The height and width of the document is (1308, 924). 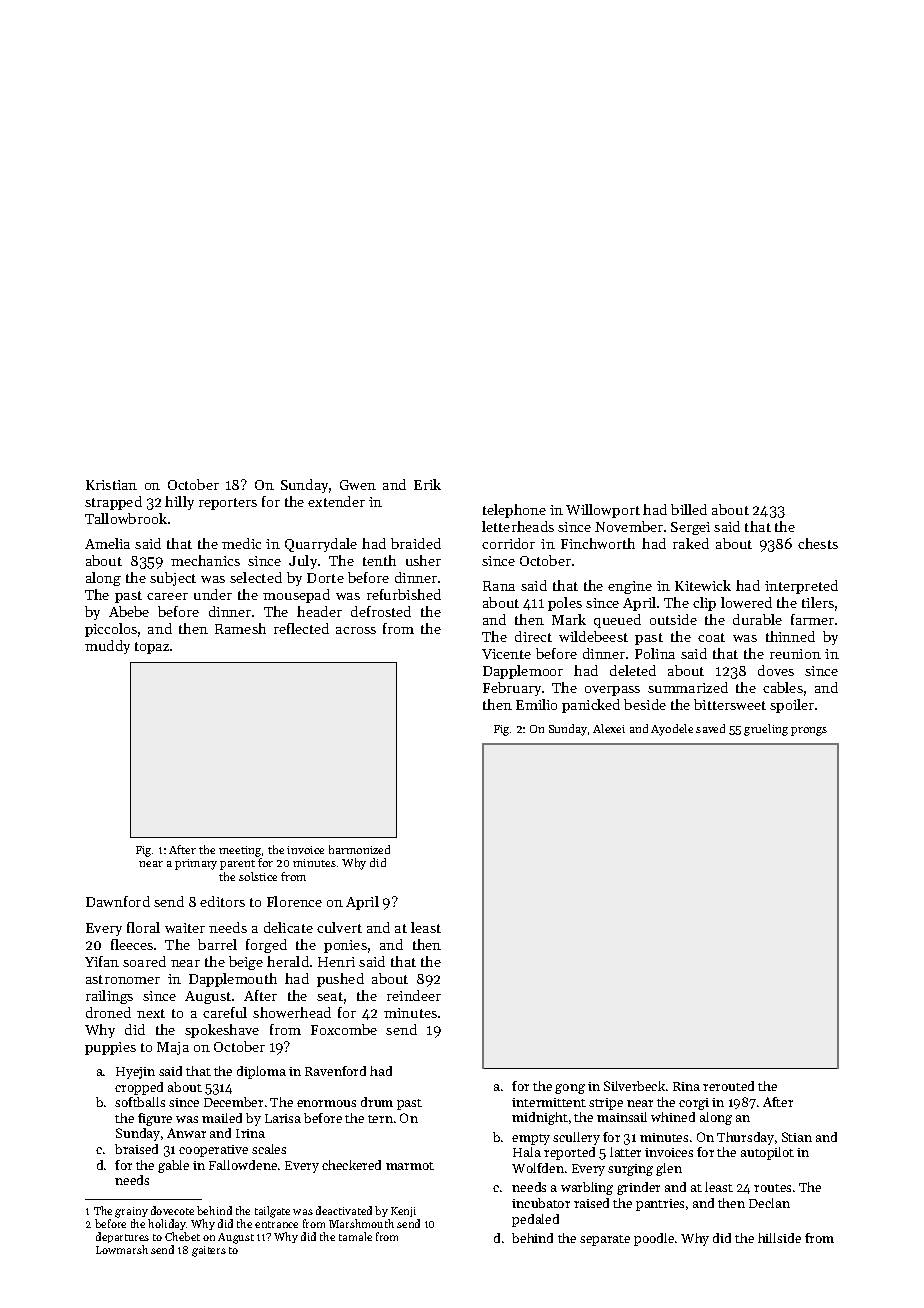 I want to click on harmonized, so click(x=359, y=849).
